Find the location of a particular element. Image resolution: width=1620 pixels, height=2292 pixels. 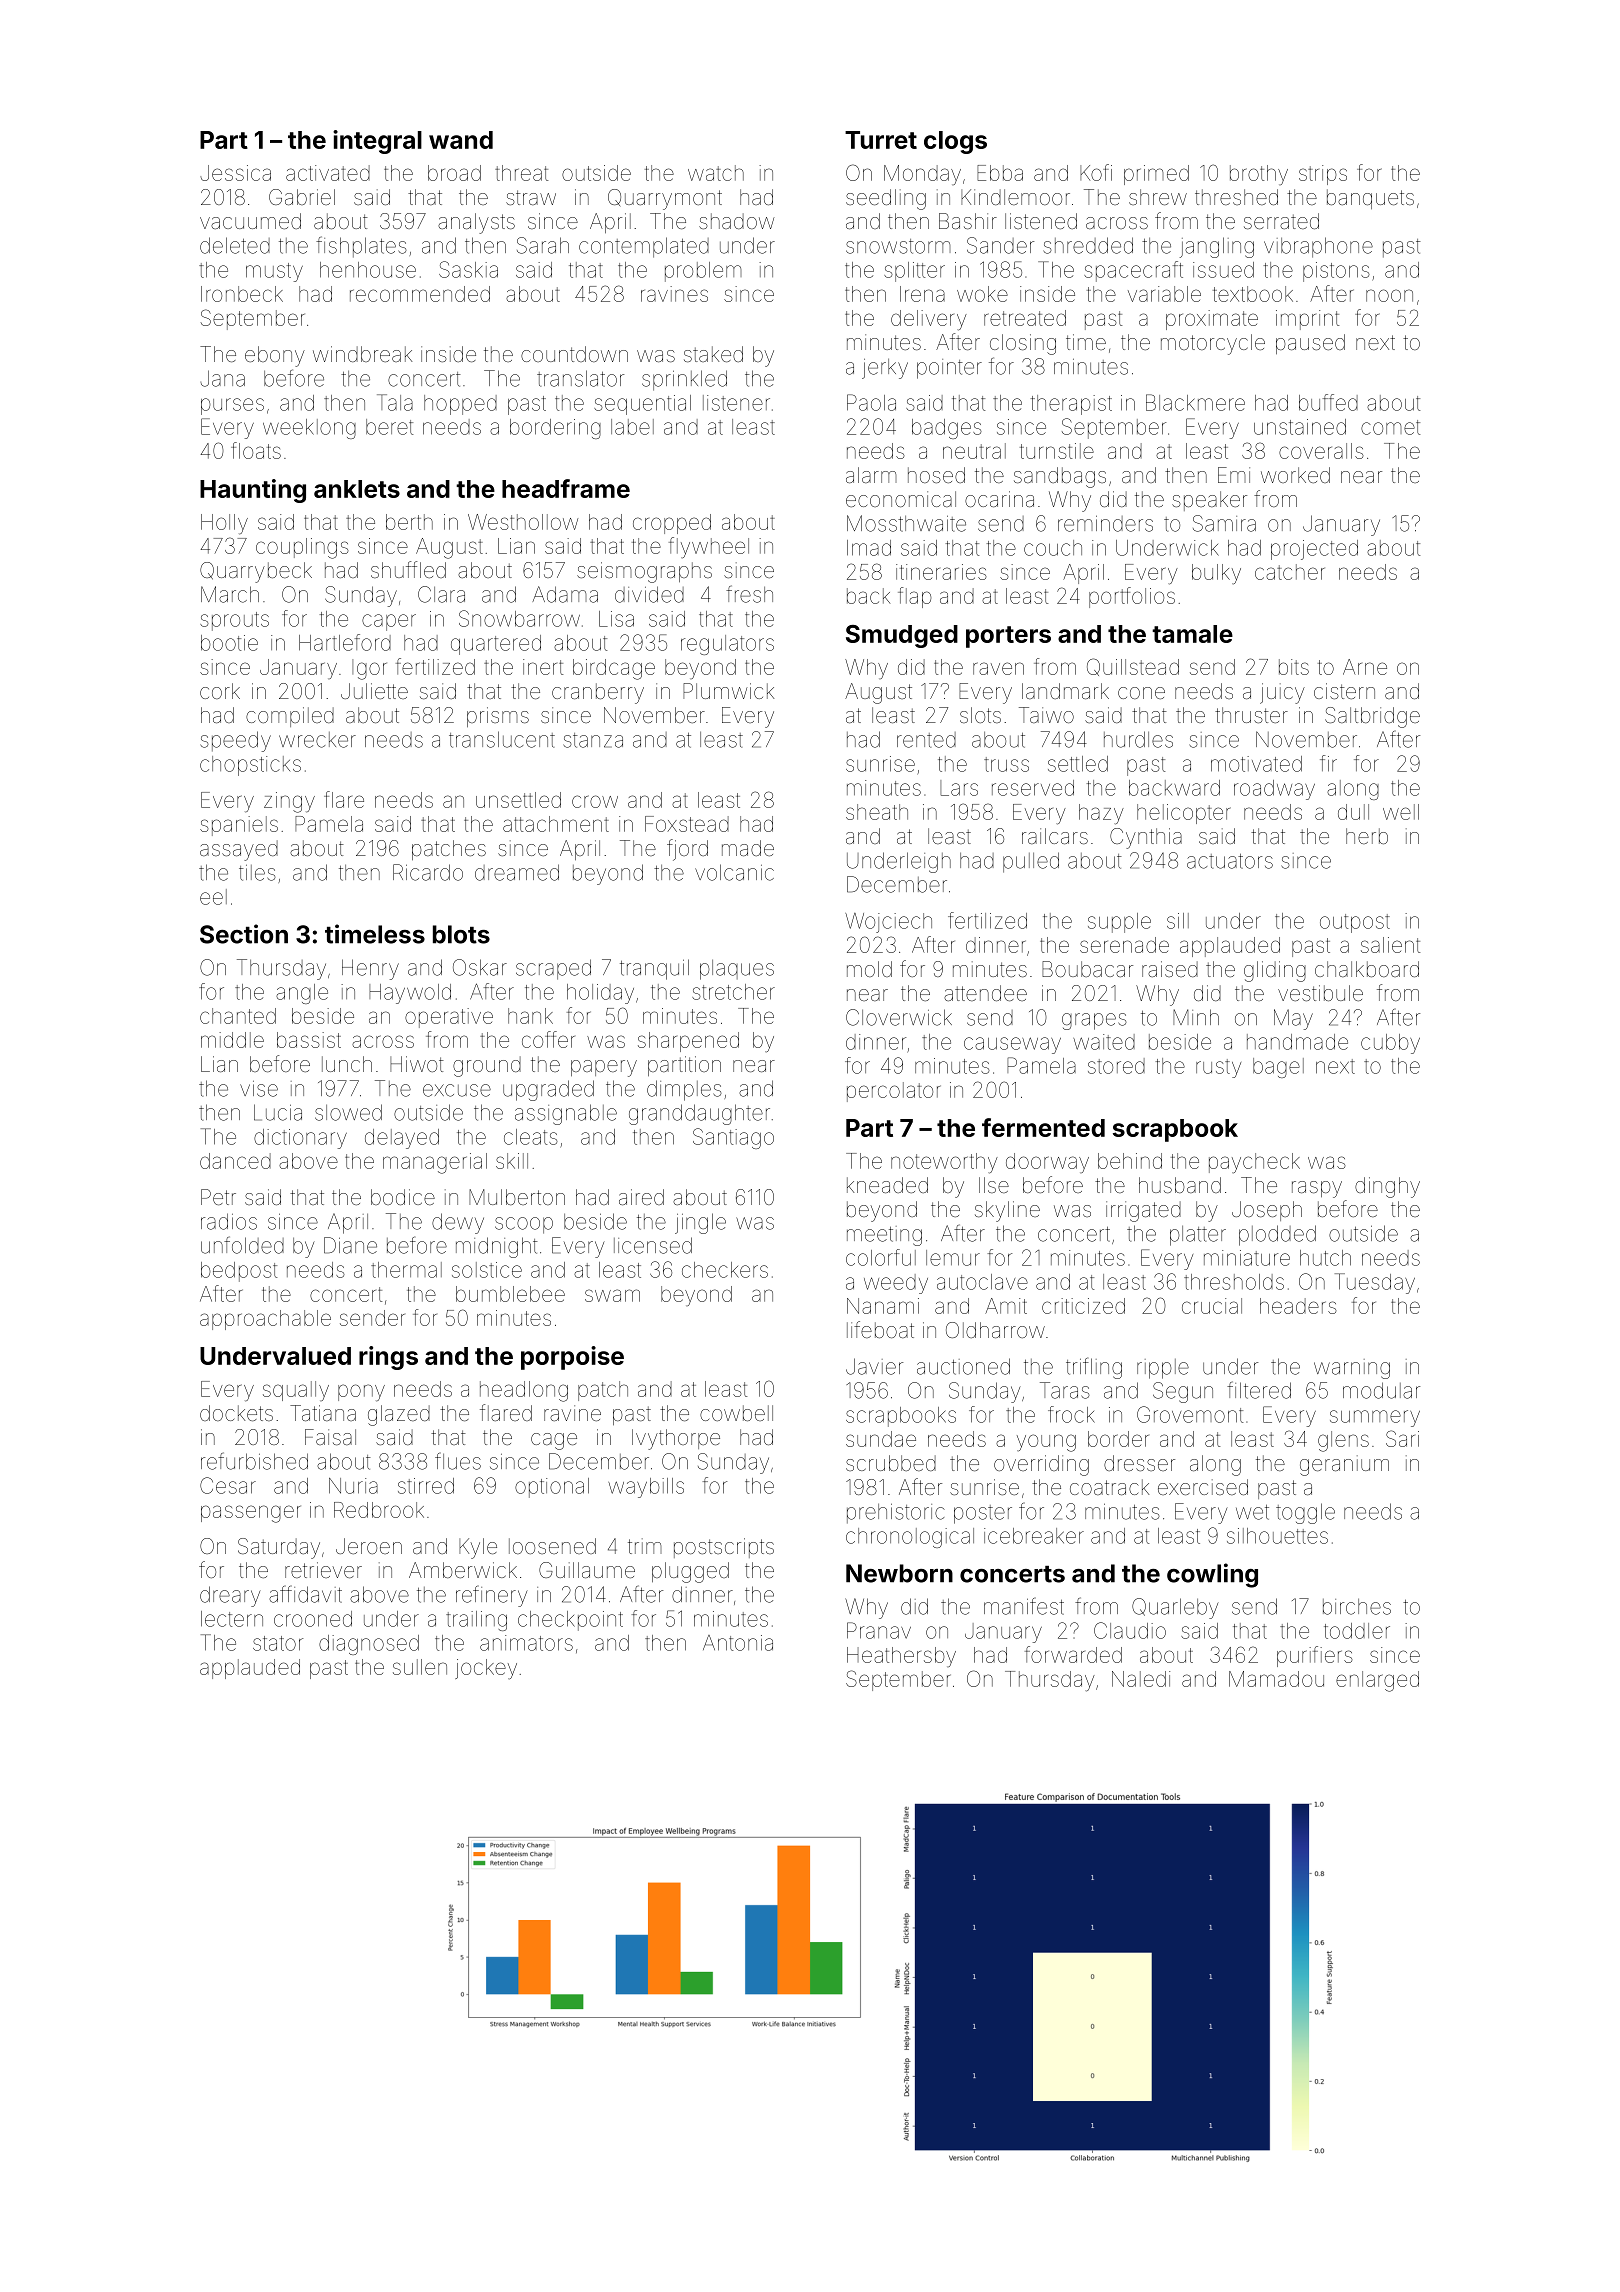

tiles is located at coordinates (257, 873).
